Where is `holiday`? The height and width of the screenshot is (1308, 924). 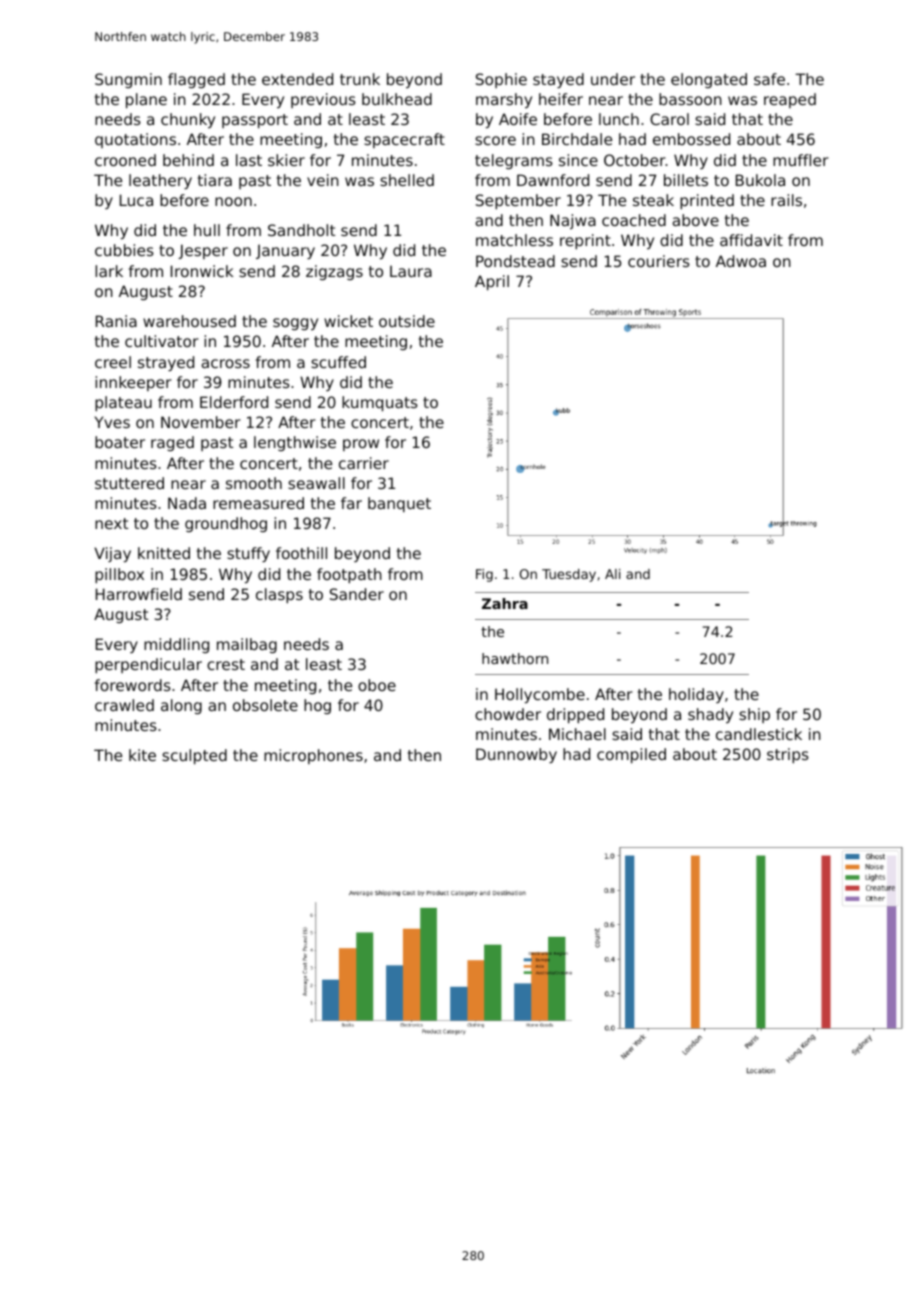 holiday is located at coordinates (696, 695).
